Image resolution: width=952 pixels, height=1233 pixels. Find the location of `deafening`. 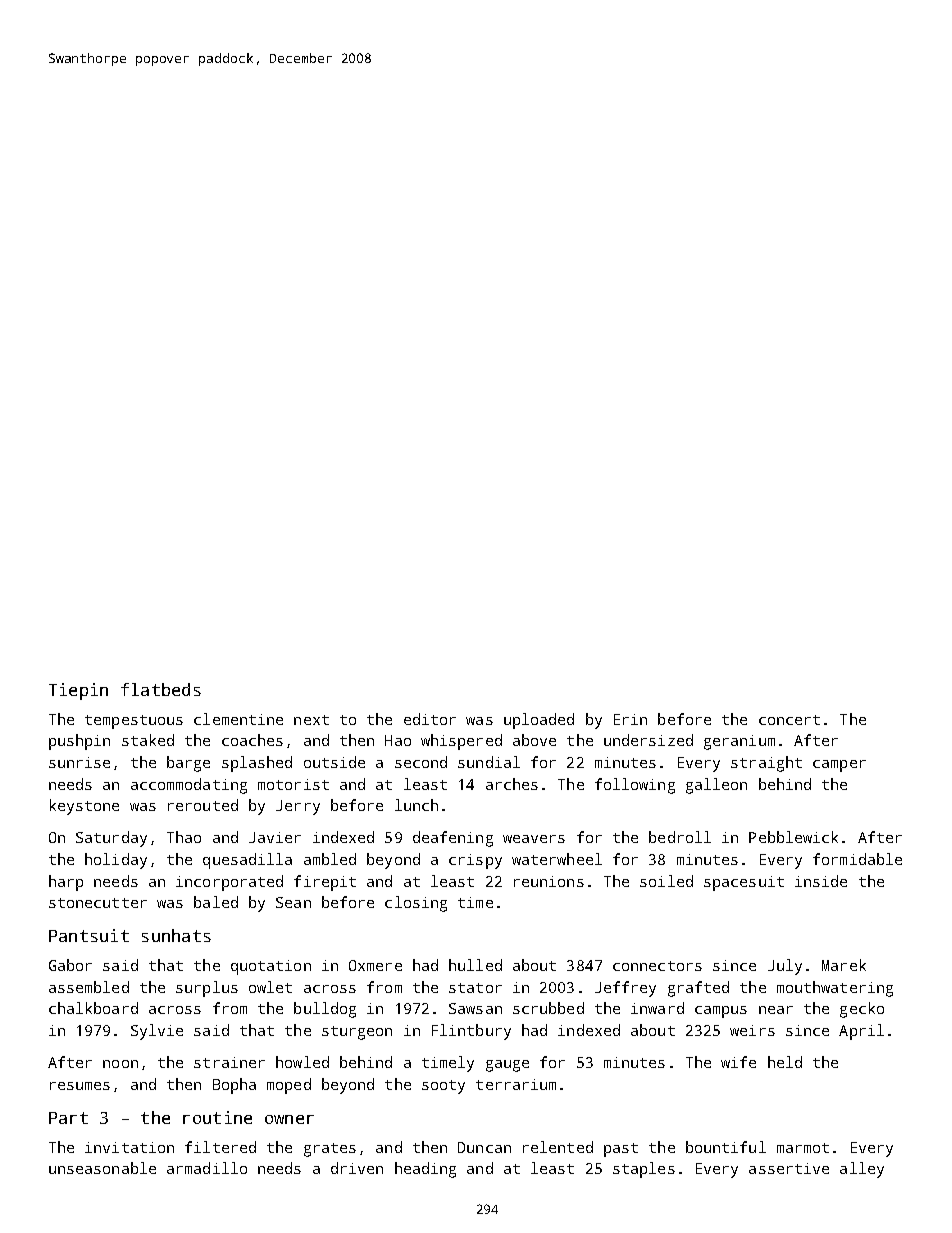

deafening is located at coordinates (453, 839).
